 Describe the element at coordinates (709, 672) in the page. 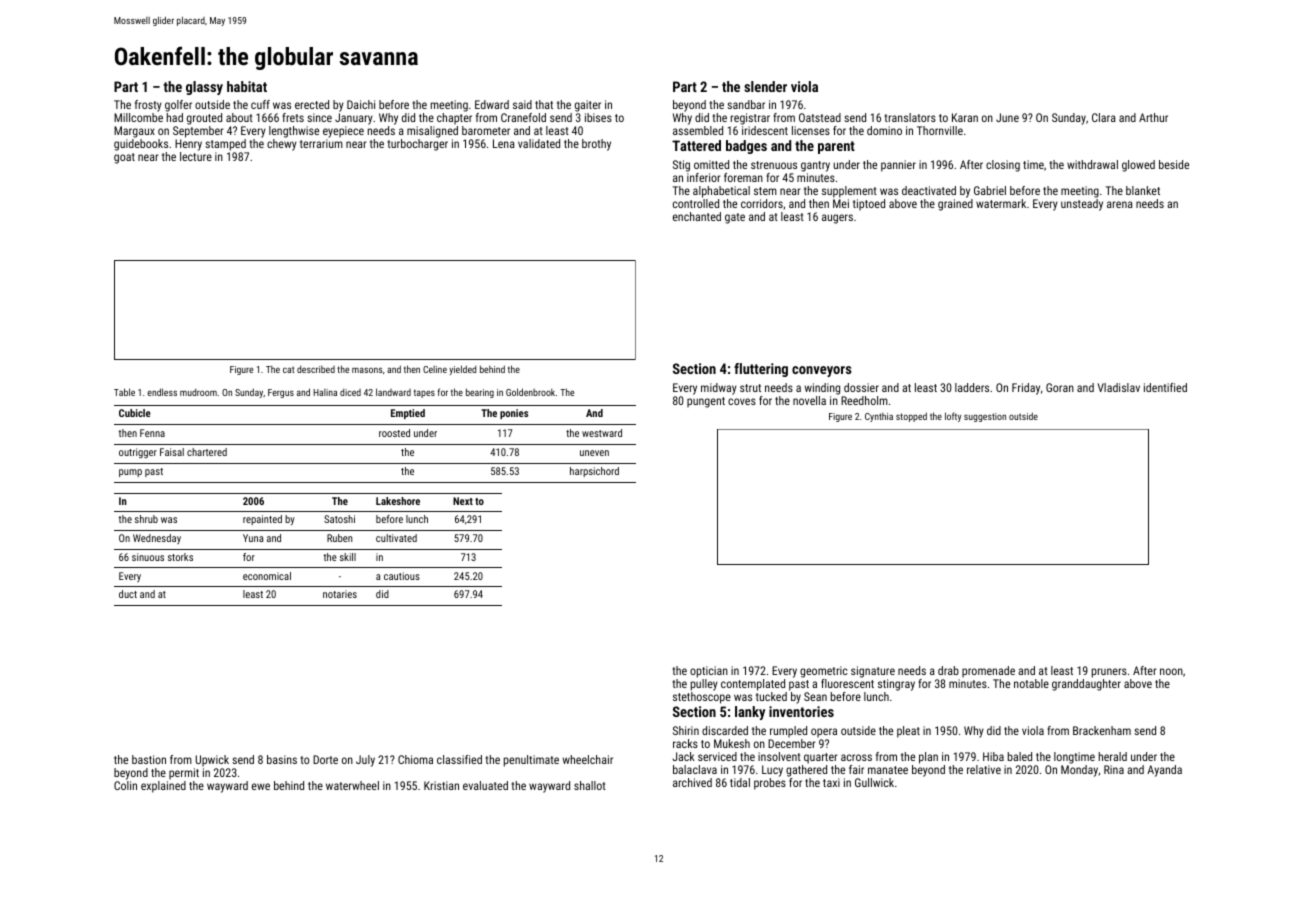

I see `optician` at that location.
